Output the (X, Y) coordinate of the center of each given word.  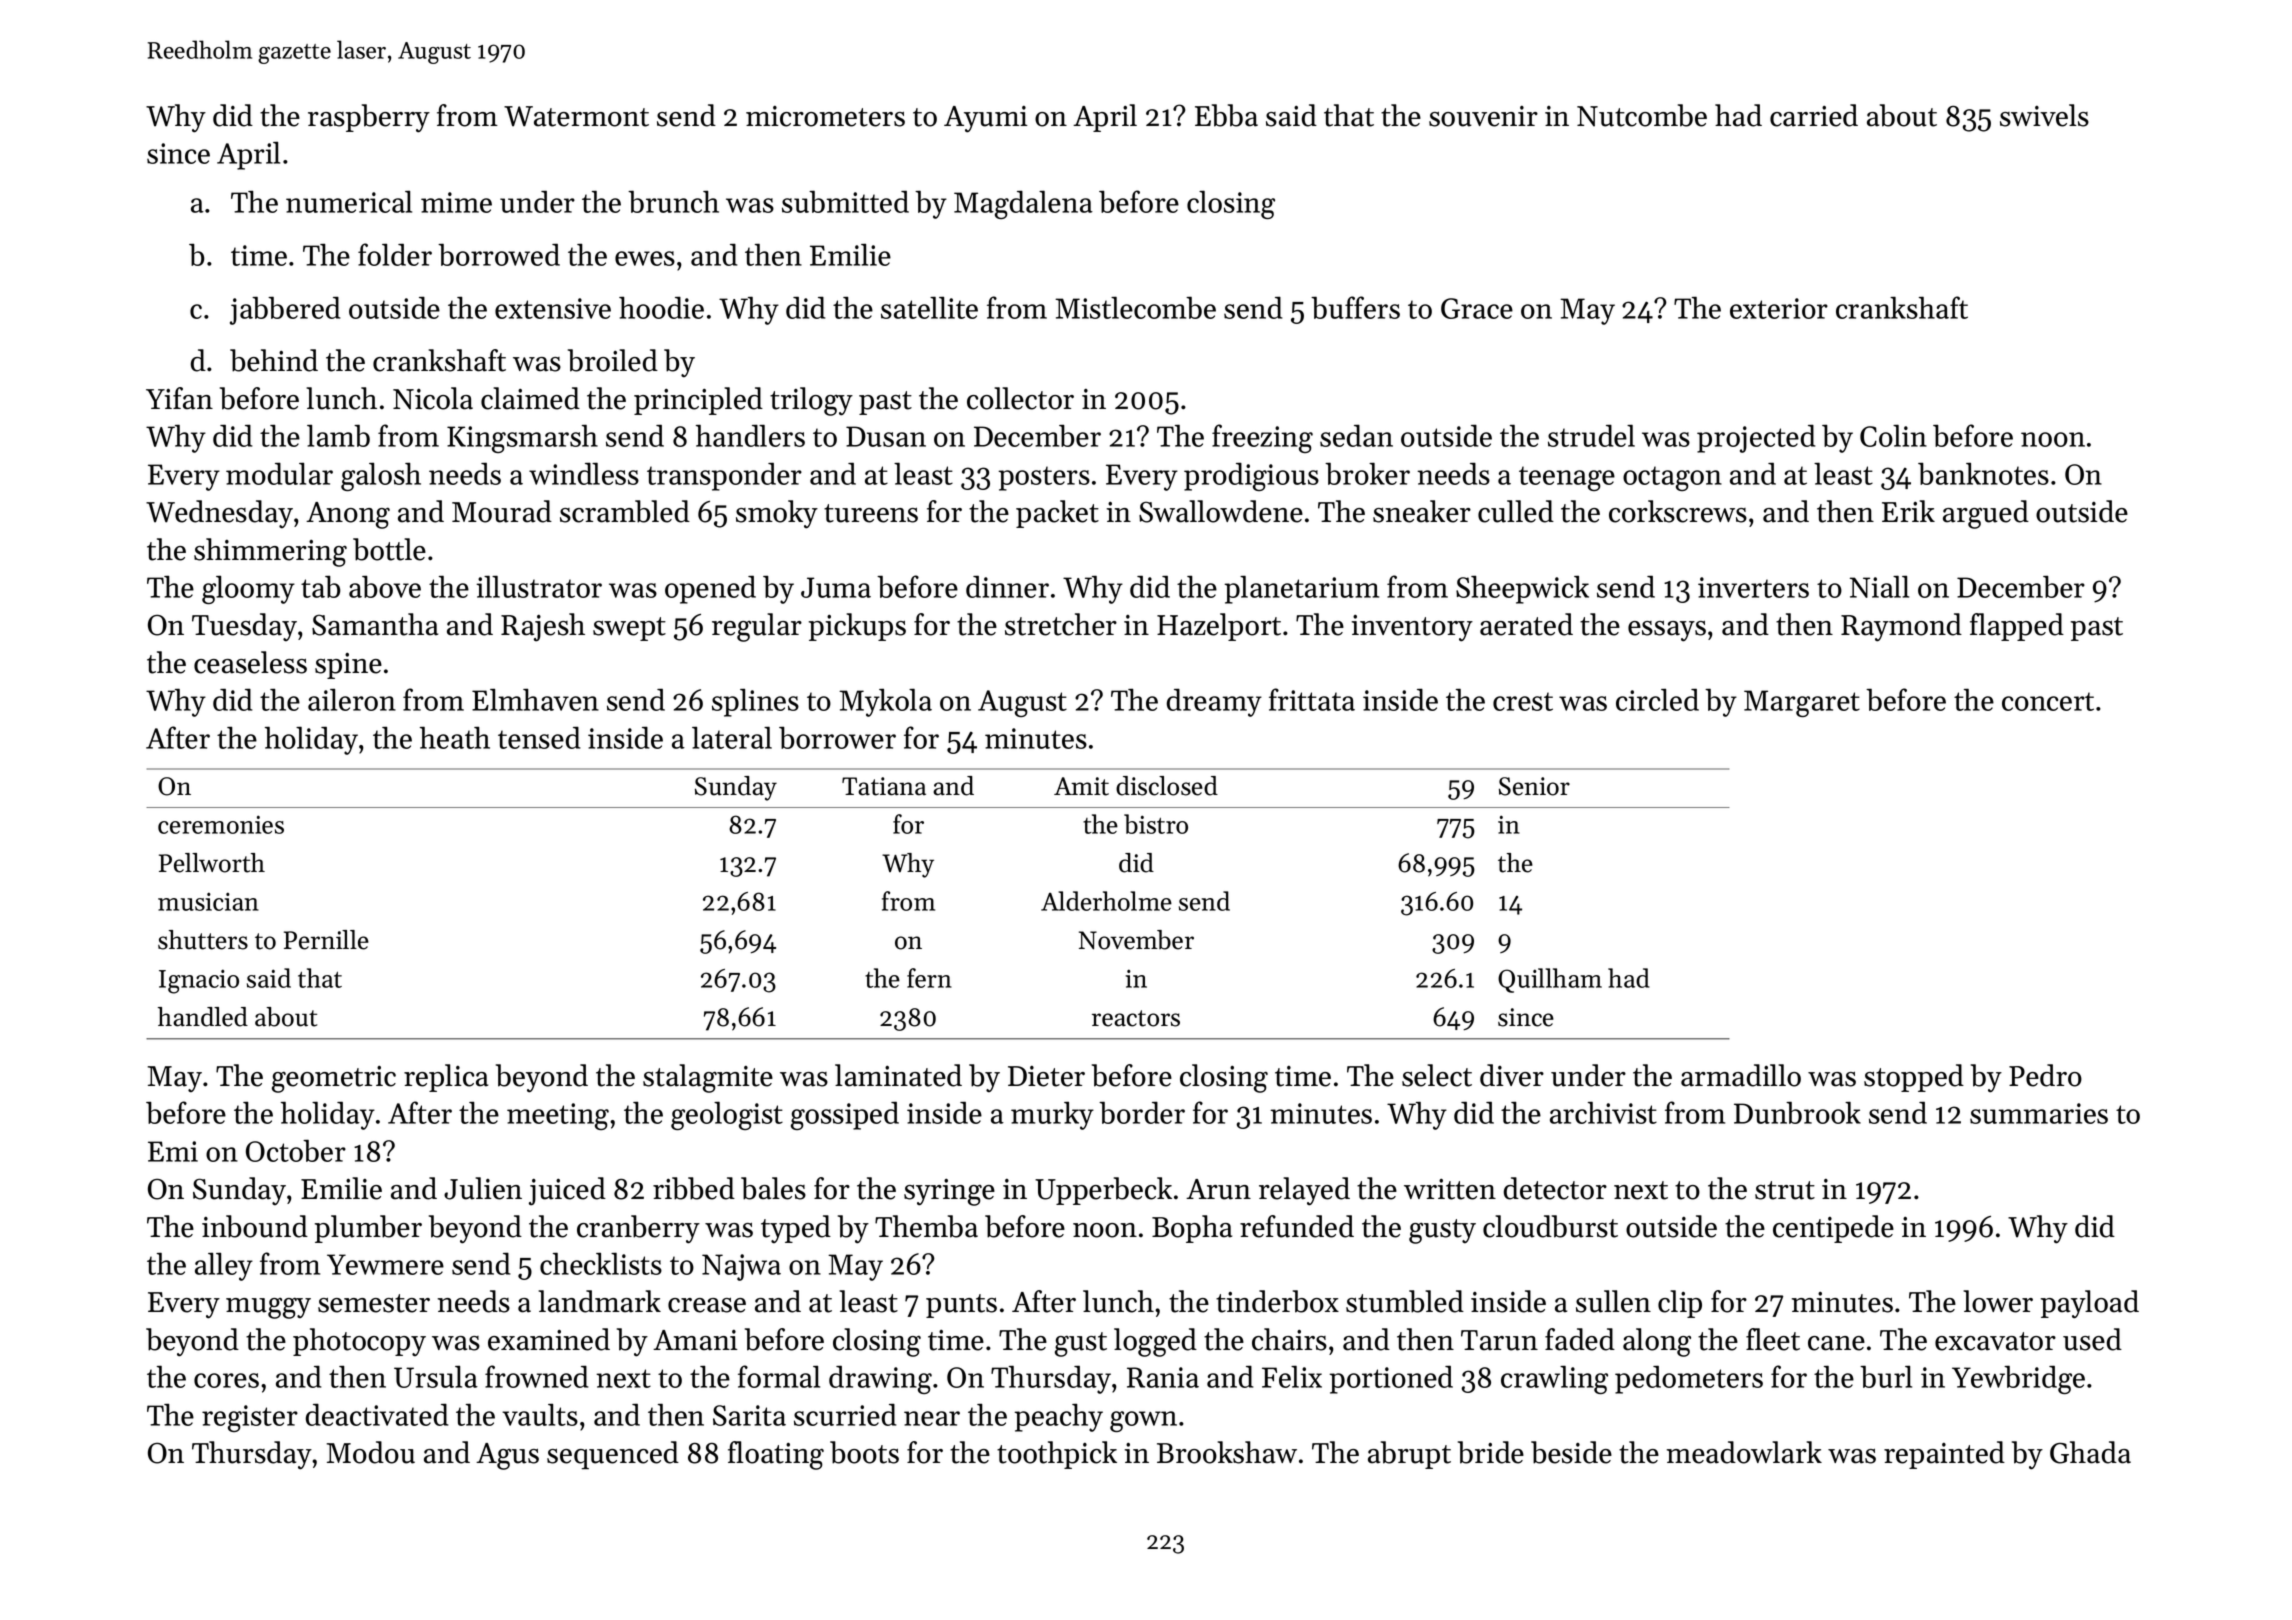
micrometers (825, 116)
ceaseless (250, 662)
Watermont (576, 116)
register (250, 1418)
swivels (2044, 115)
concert (2048, 701)
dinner (1007, 586)
